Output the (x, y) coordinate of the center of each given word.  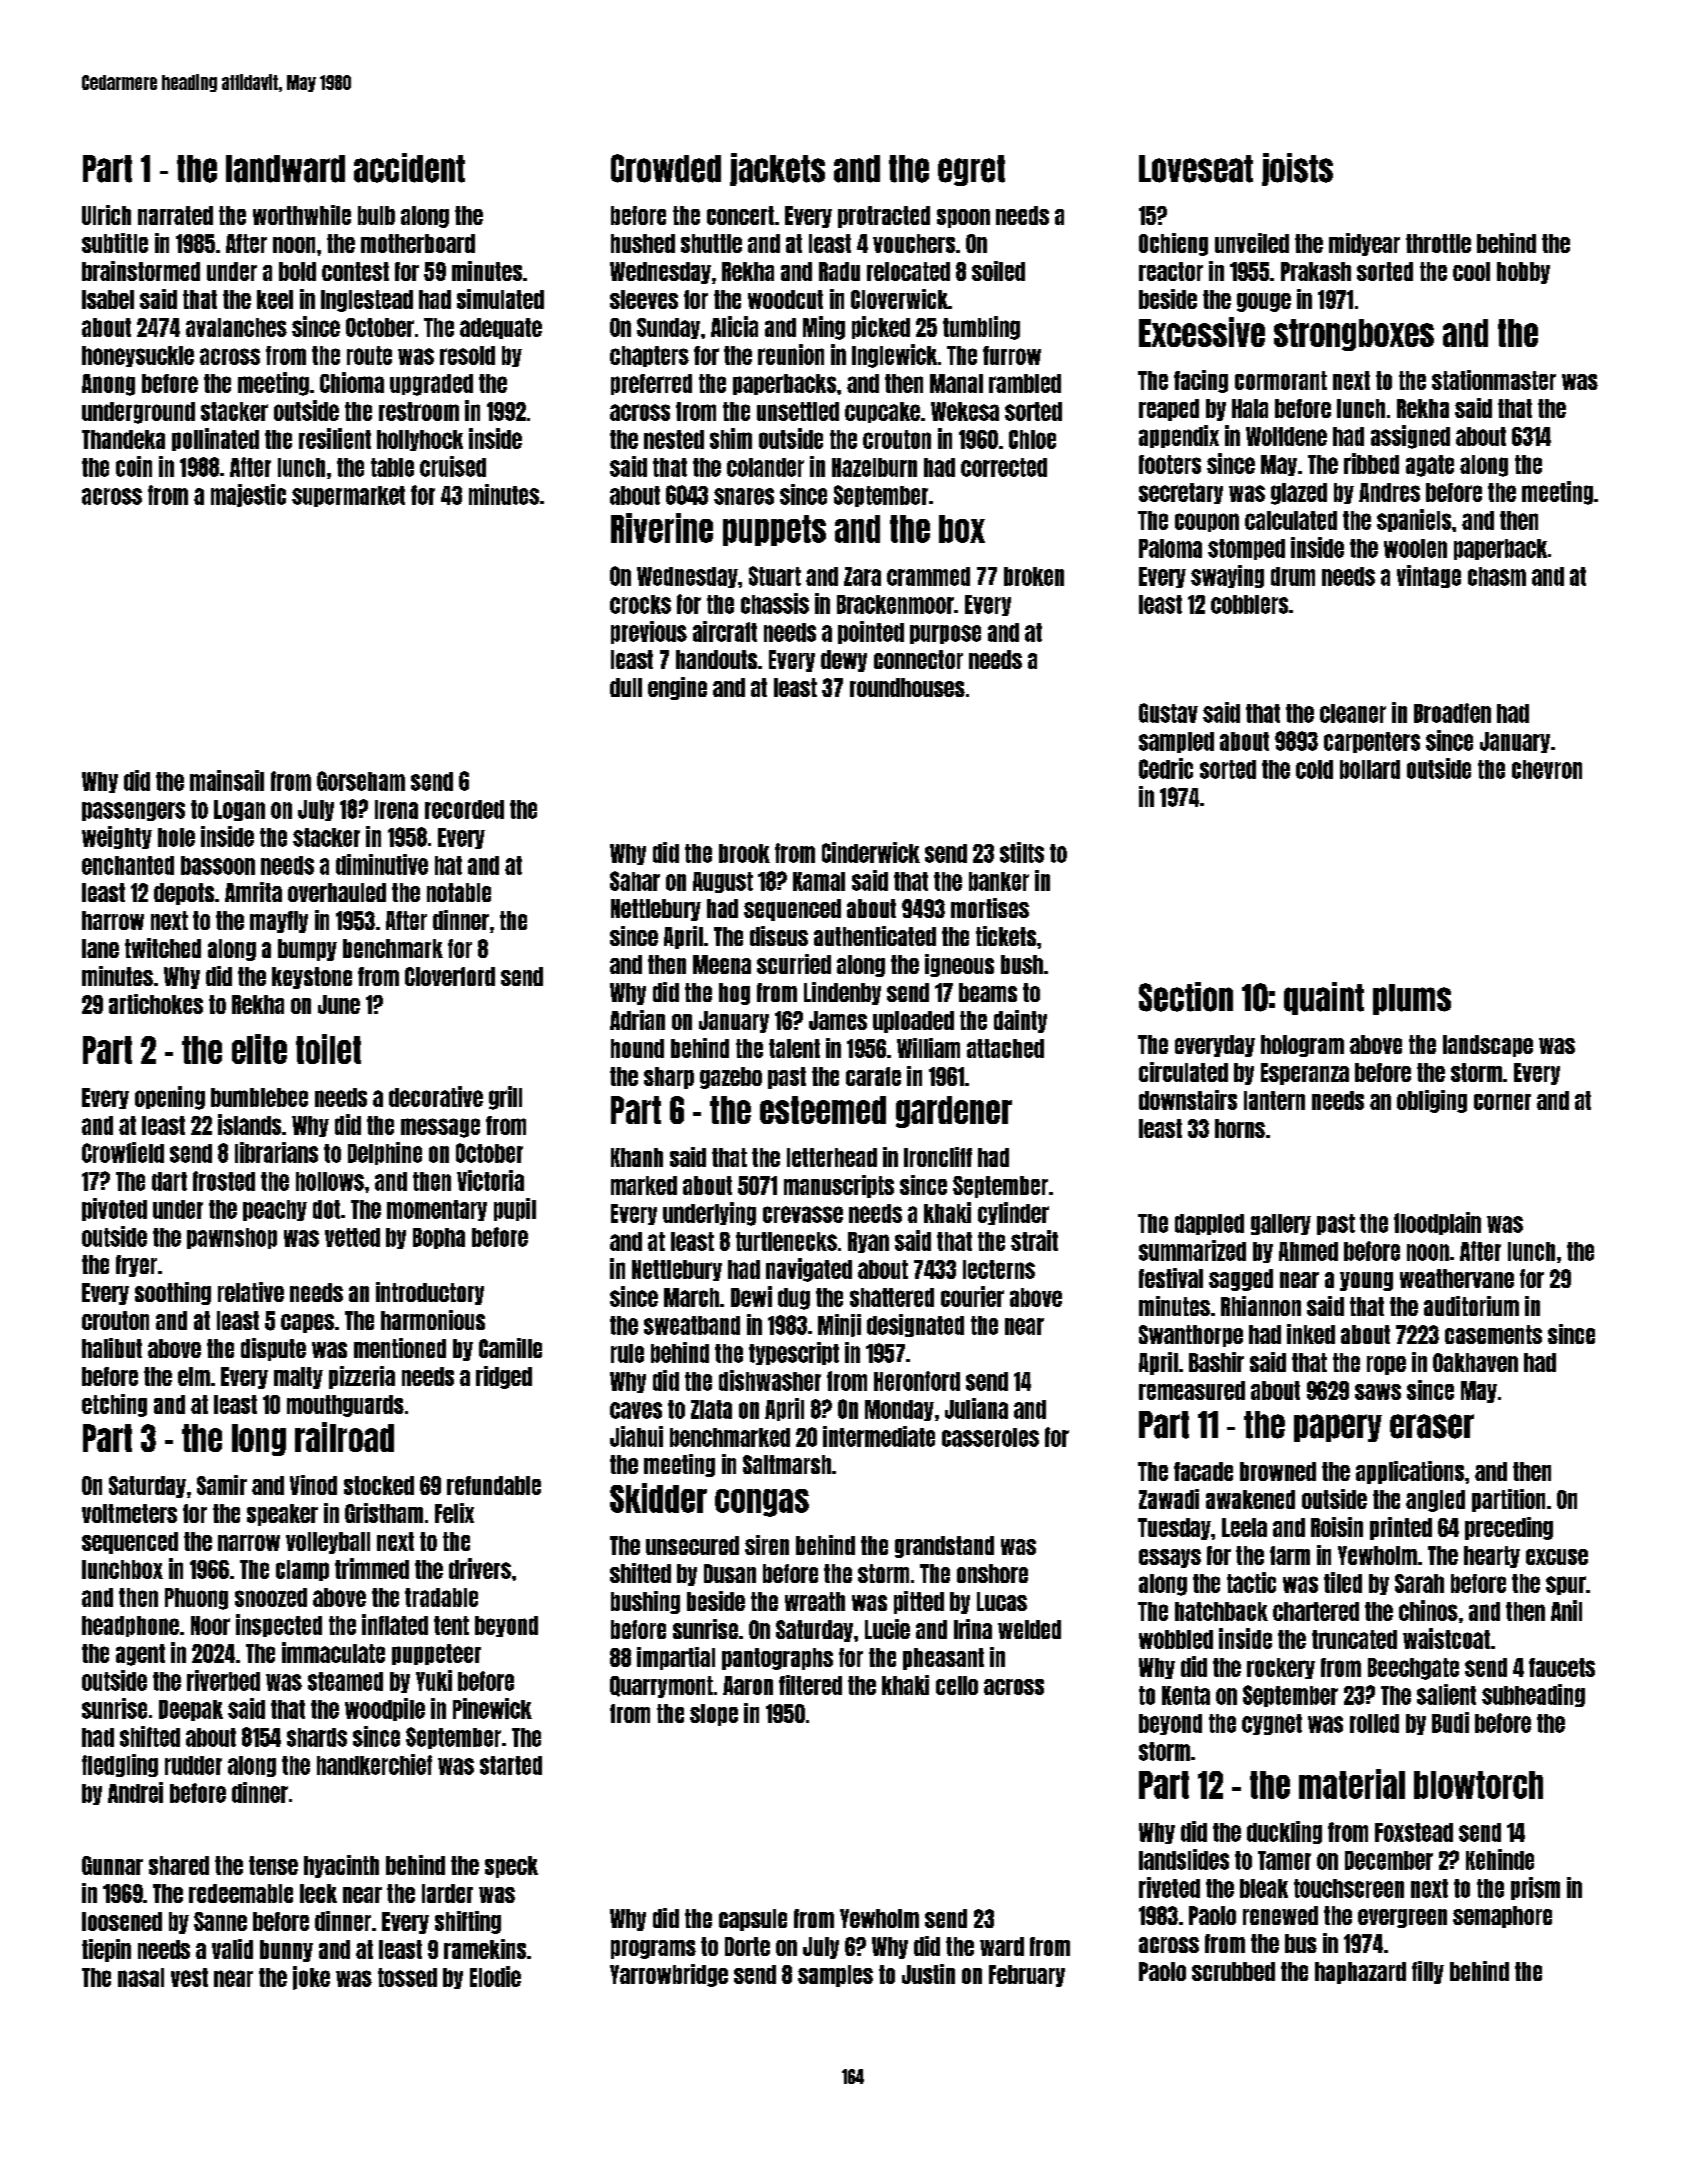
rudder (193, 1765)
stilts (1022, 852)
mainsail (227, 780)
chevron (1547, 769)
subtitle (115, 243)
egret (971, 170)
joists (1297, 169)
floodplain (1437, 1223)
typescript (794, 1353)
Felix (454, 1513)
